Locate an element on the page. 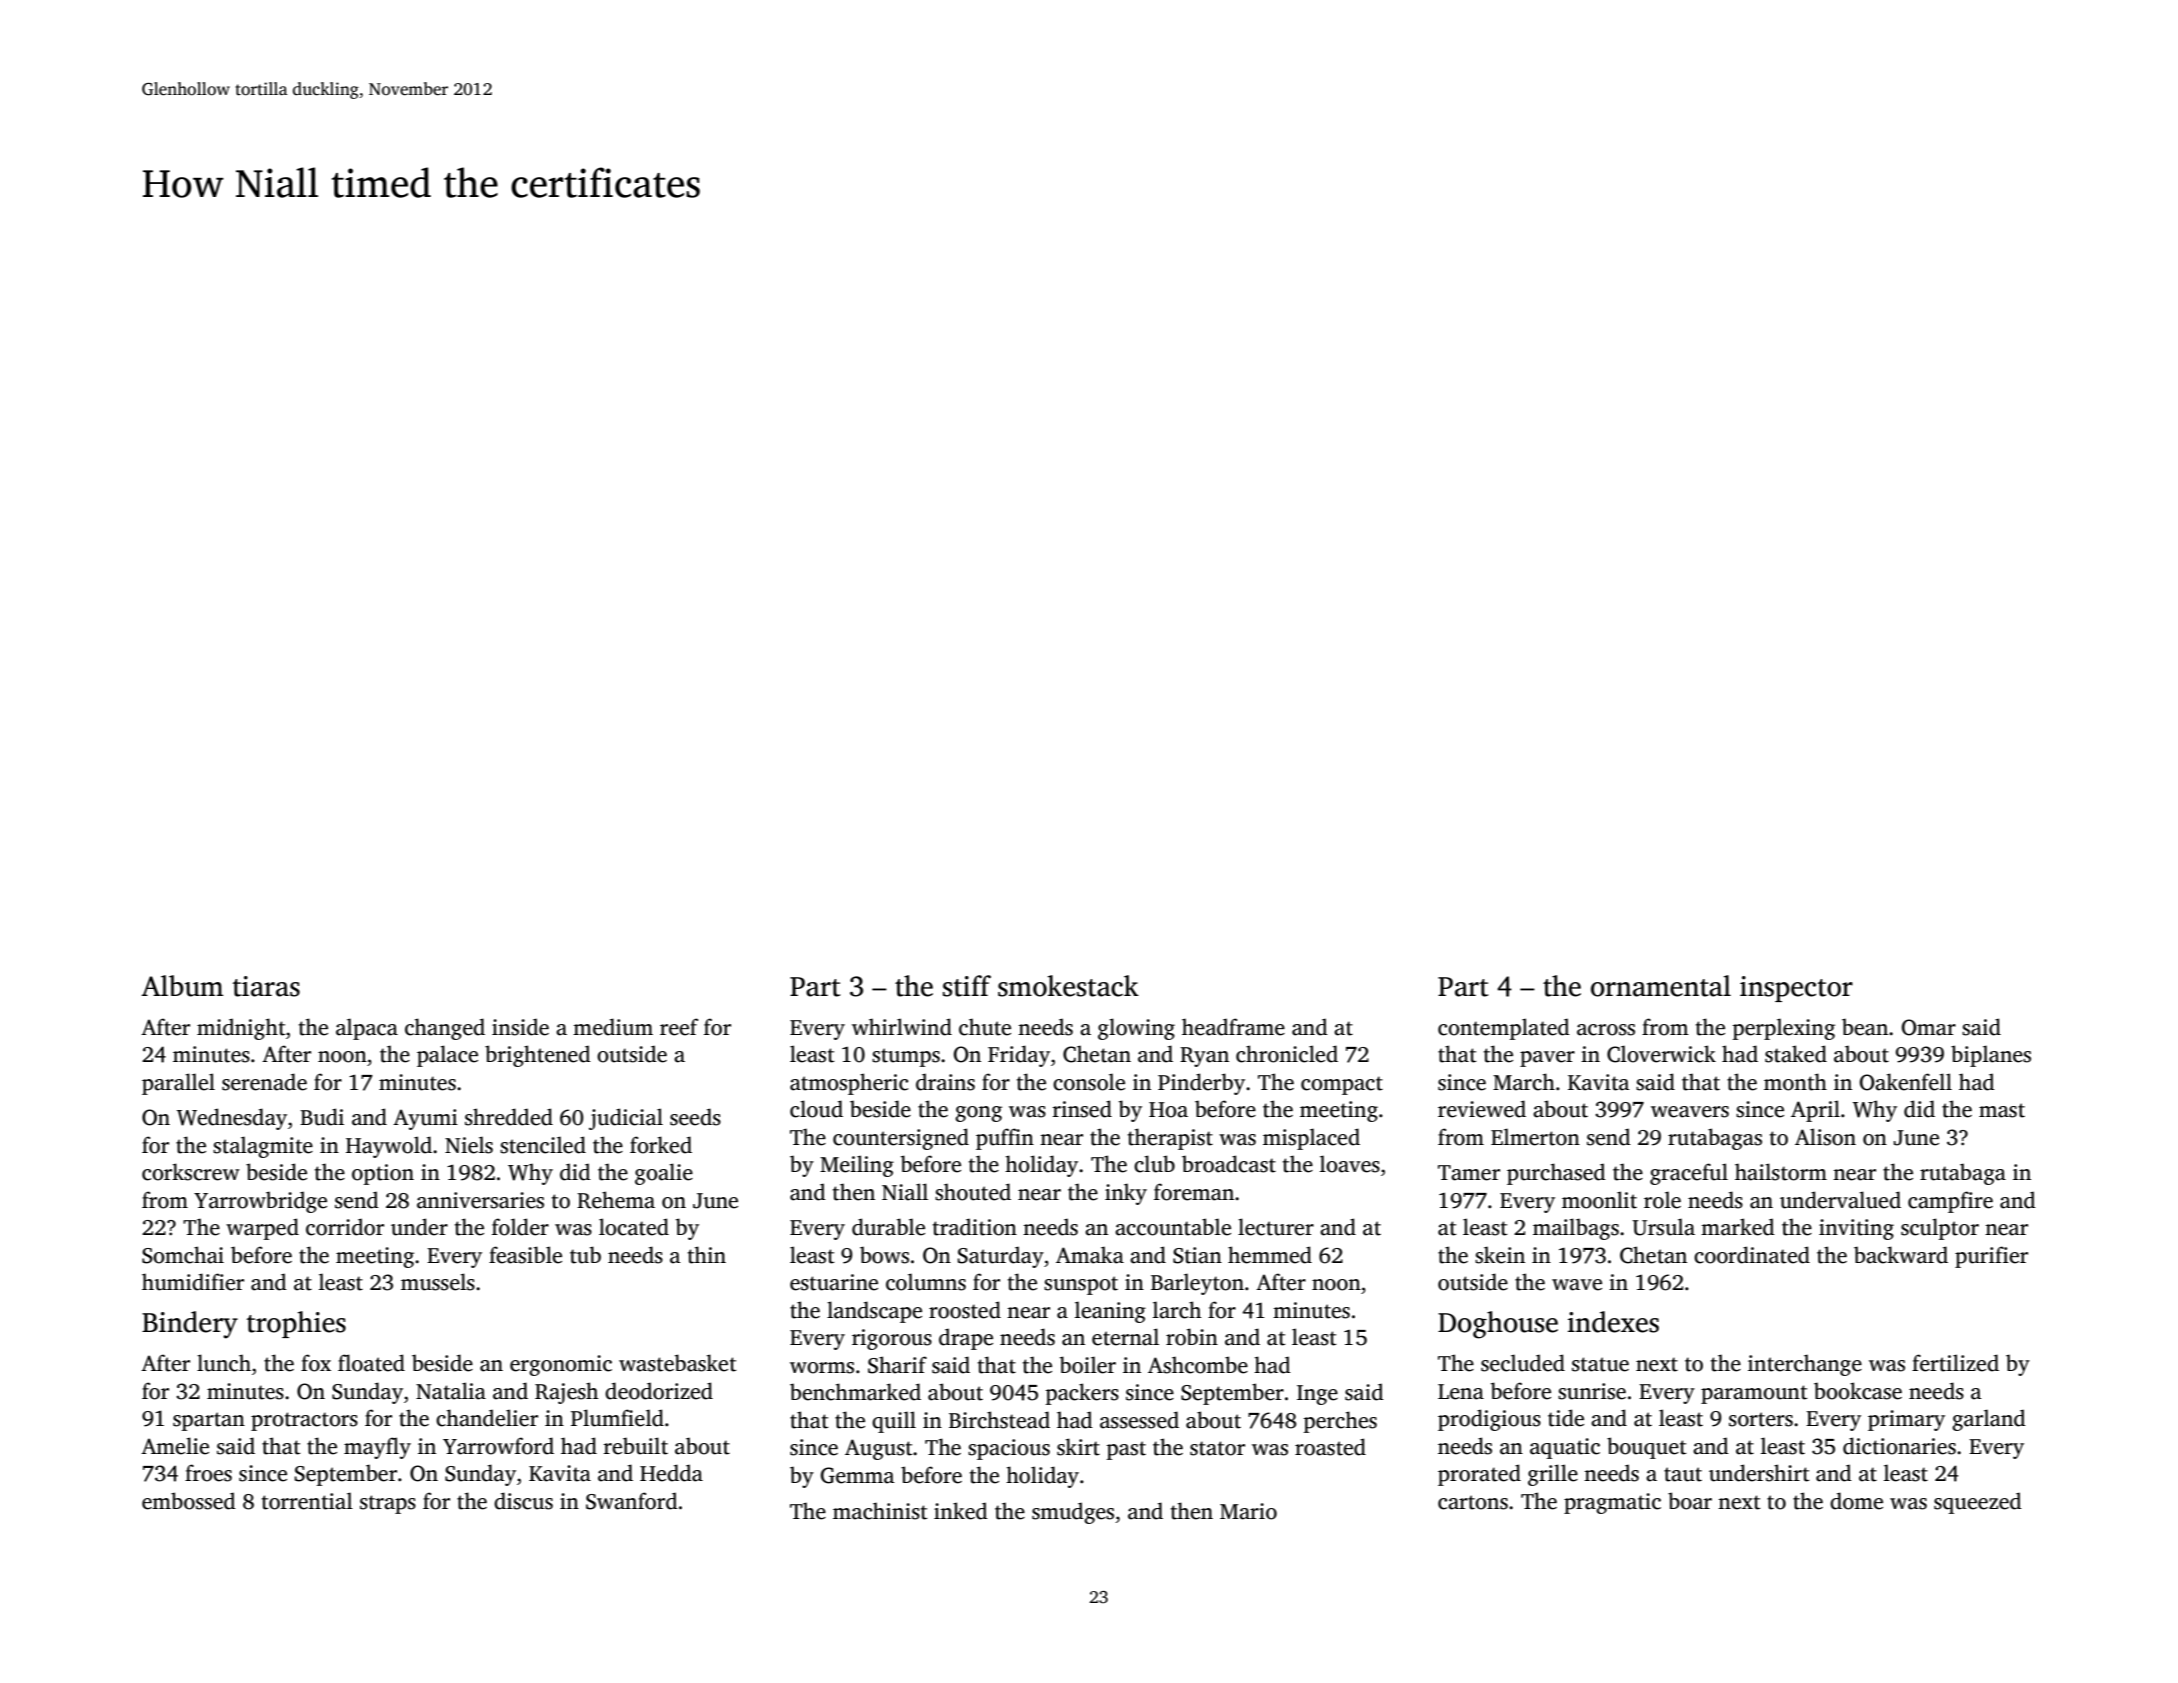 This document has width=2178, height=1683. hailstorm is located at coordinates (1781, 1172).
